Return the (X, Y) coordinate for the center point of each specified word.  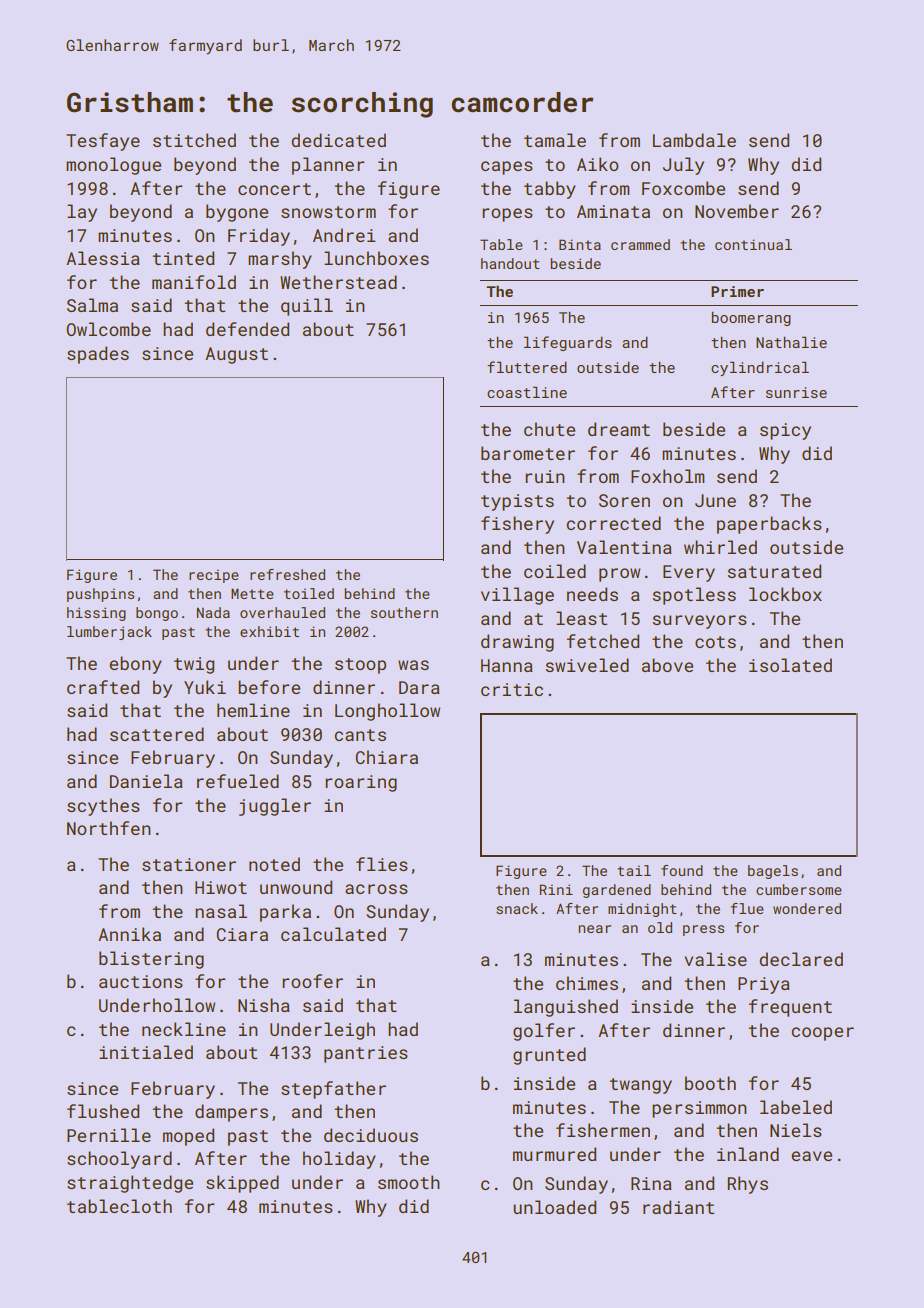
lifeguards (568, 343)
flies (382, 864)
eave (811, 1156)
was (413, 665)
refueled (238, 781)
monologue (113, 166)
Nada (213, 612)
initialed (146, 1052)
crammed (640, 244)
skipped (242, 1184)
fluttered (527, 367)
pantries (366, 1054)
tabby (550, 190)
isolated (790, 665)
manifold (194, 282)
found (682, 870)
